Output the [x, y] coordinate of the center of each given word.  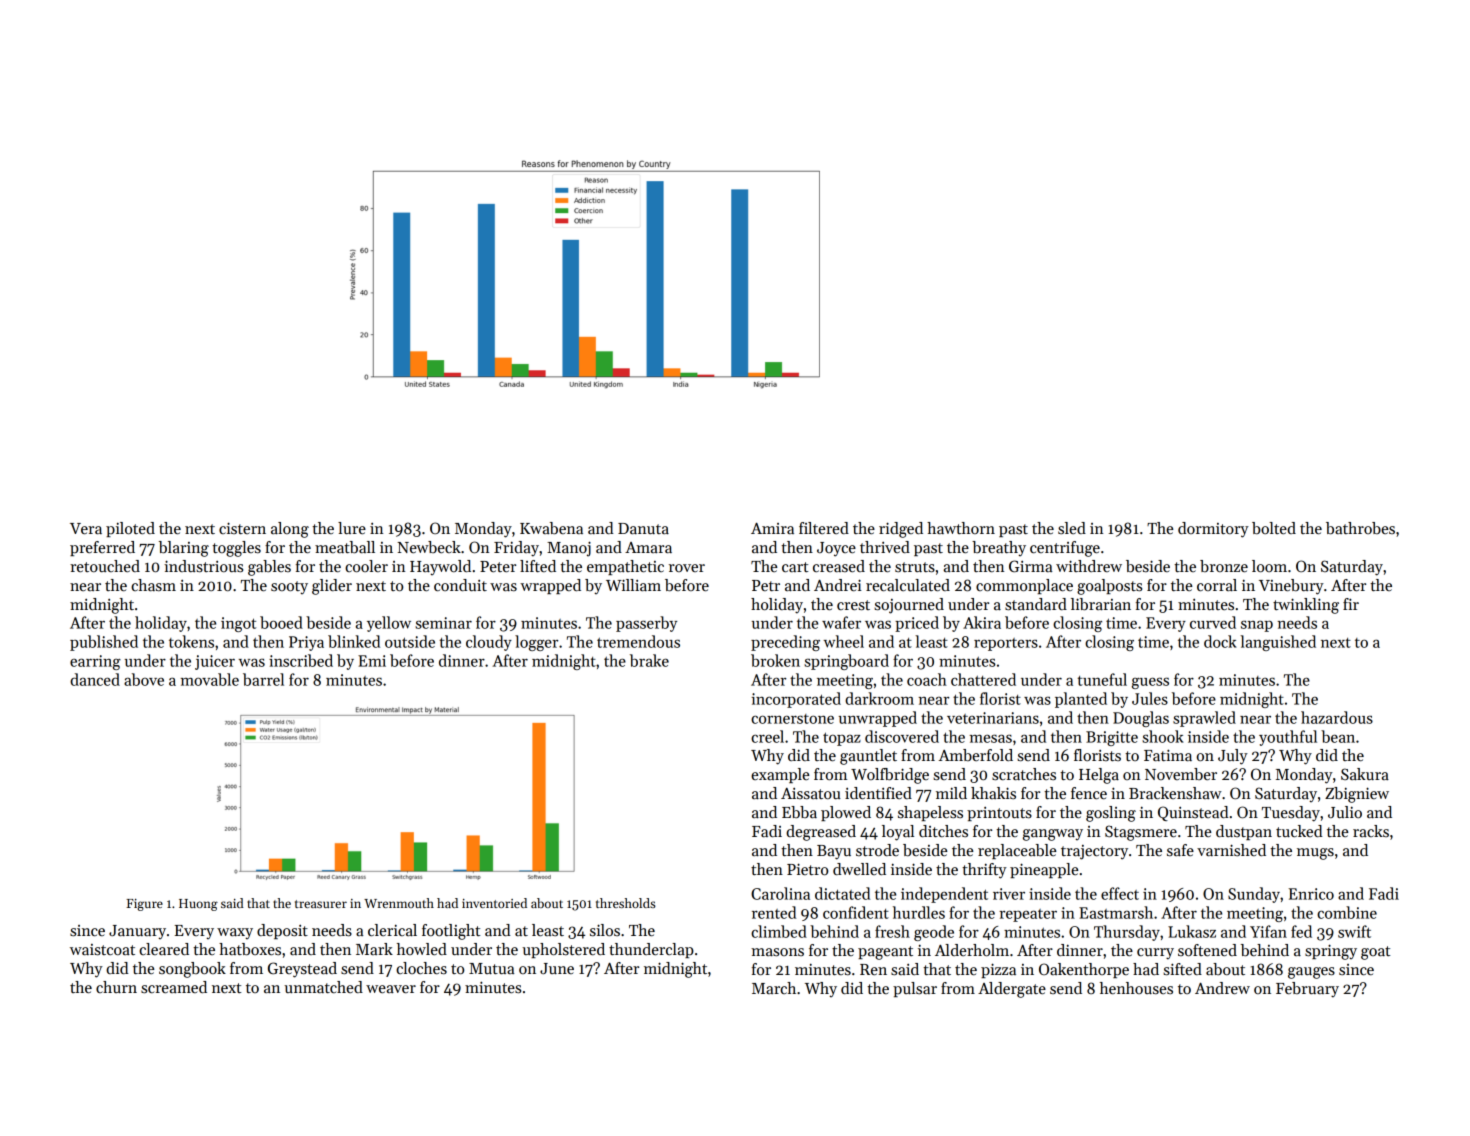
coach [927, 679]
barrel [263, 679]
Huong [198, 905]
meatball [345, 547]
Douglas [1141, 719]
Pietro [807, 869]
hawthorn [961, 528]
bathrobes [1360, 528]
